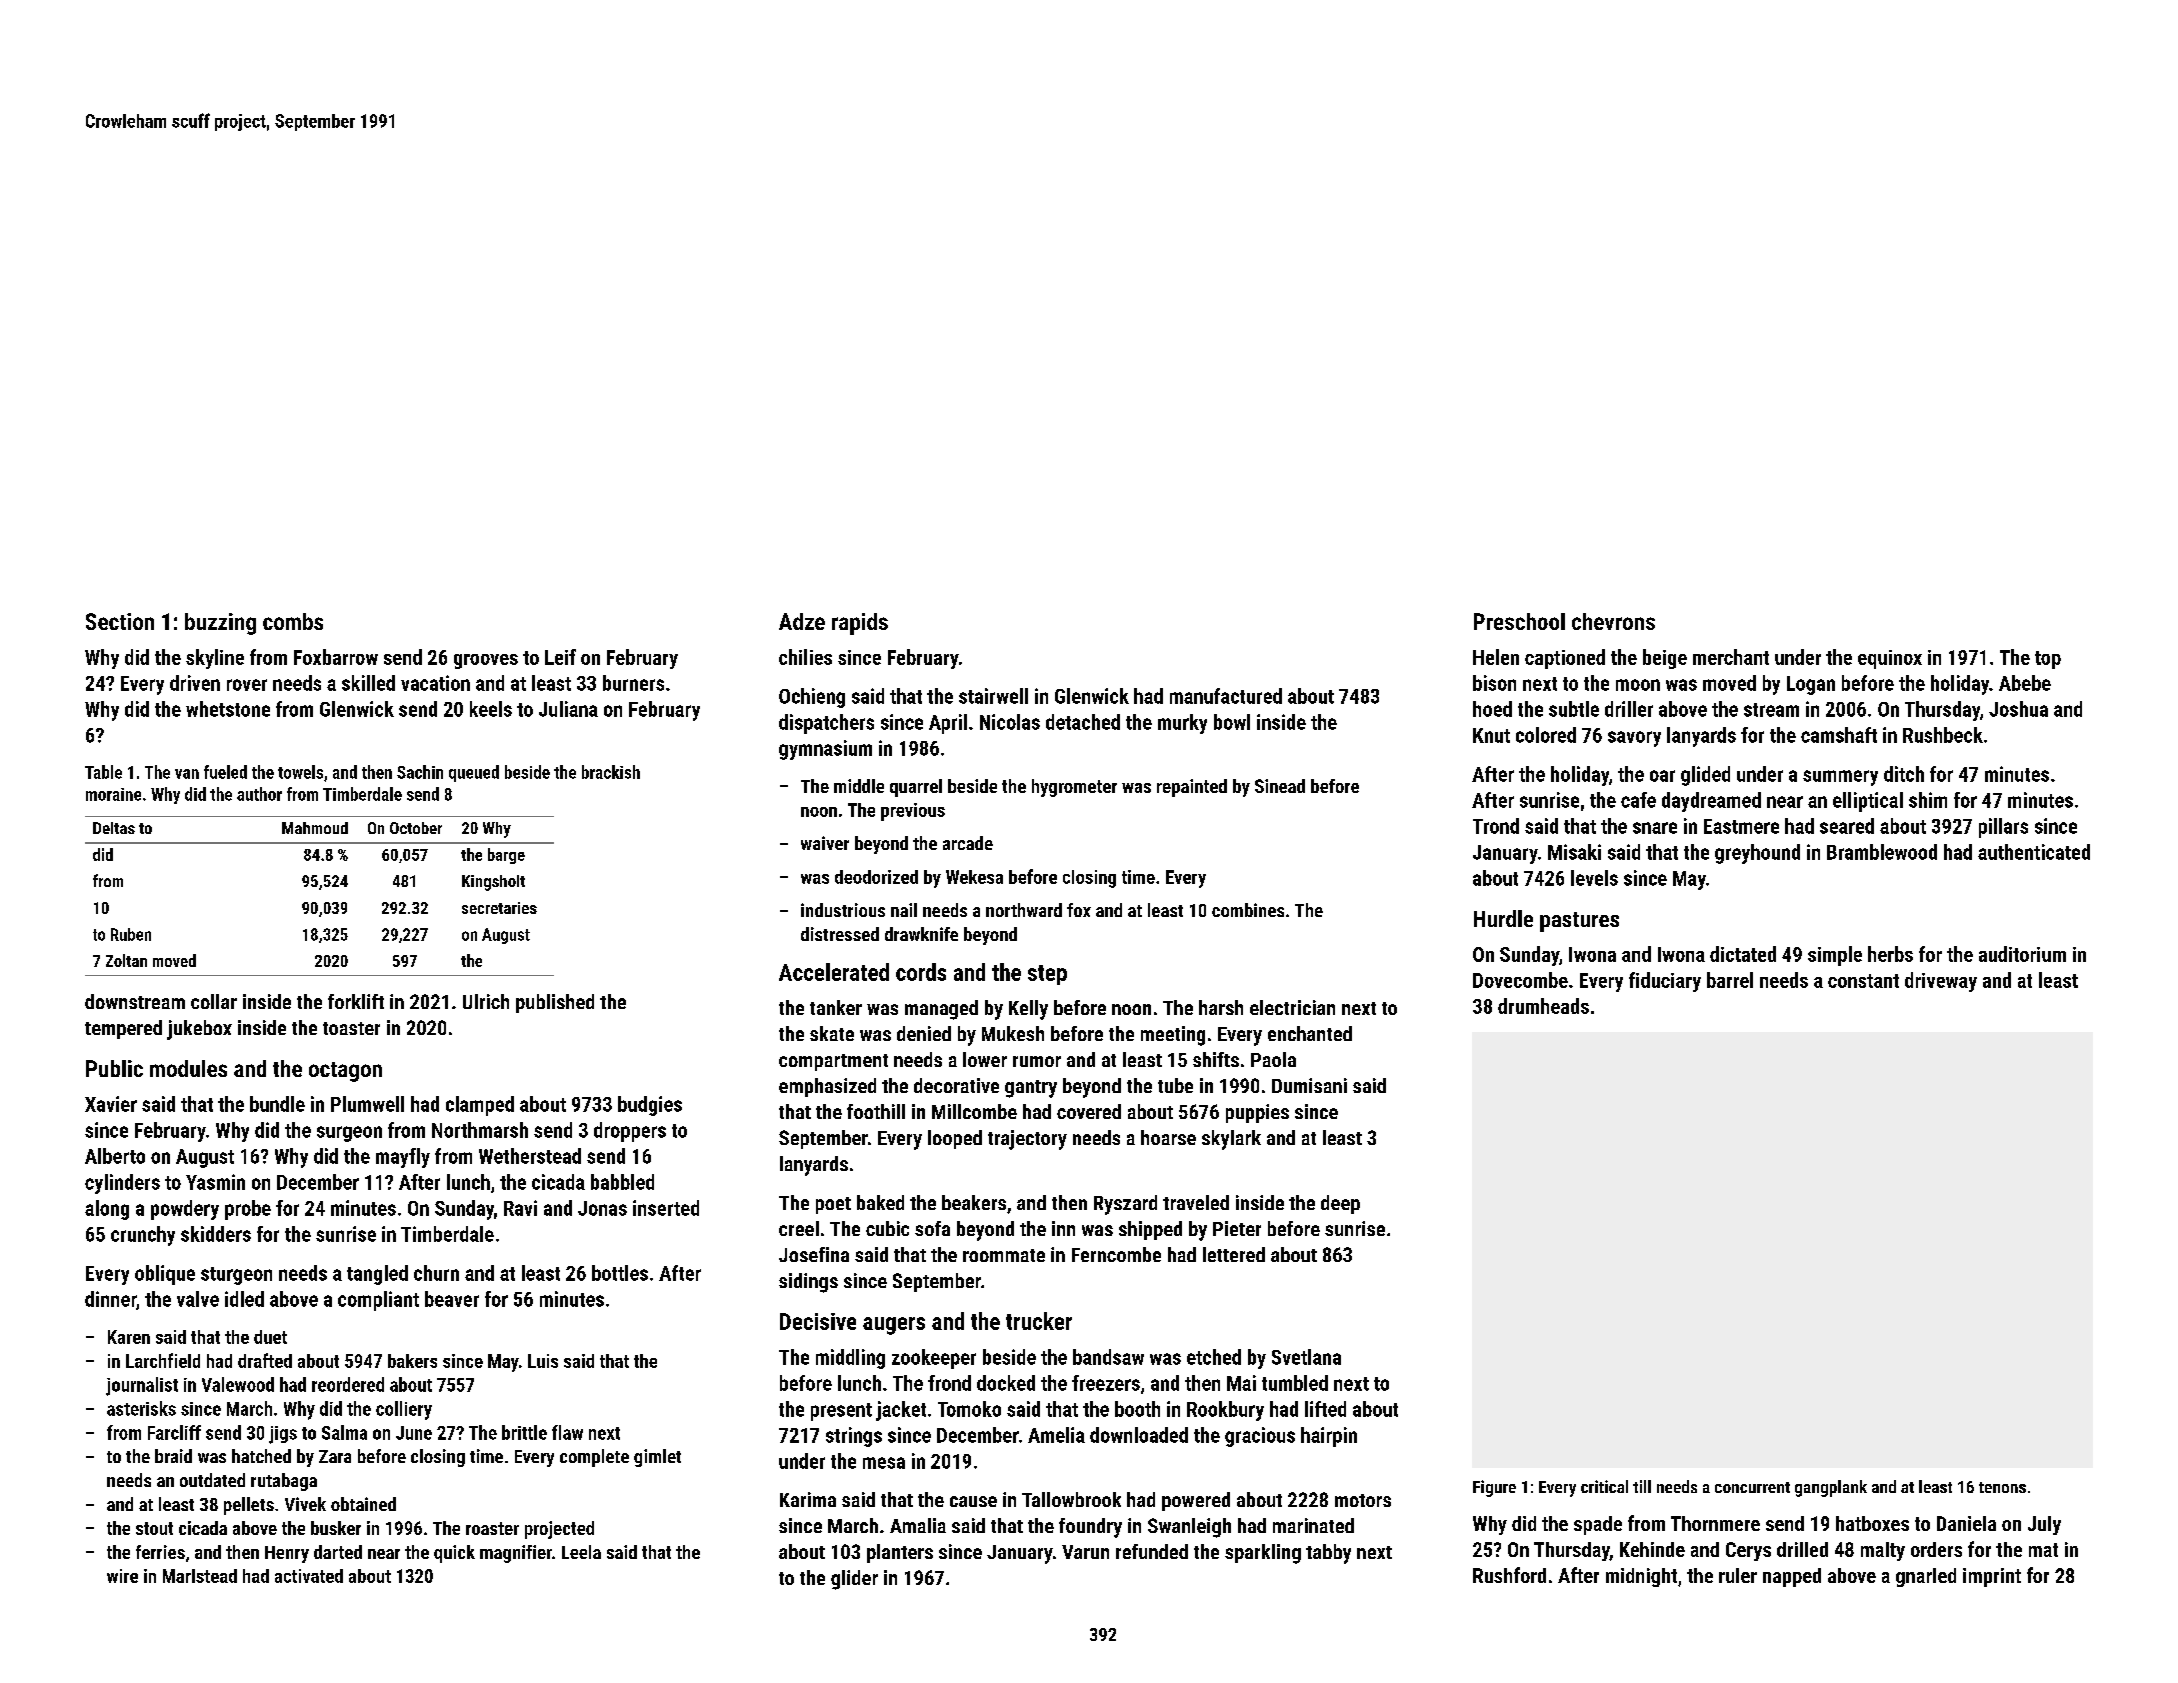 The image size is (2178, 1683). I want to click on deep, so click(1340, 1204).
